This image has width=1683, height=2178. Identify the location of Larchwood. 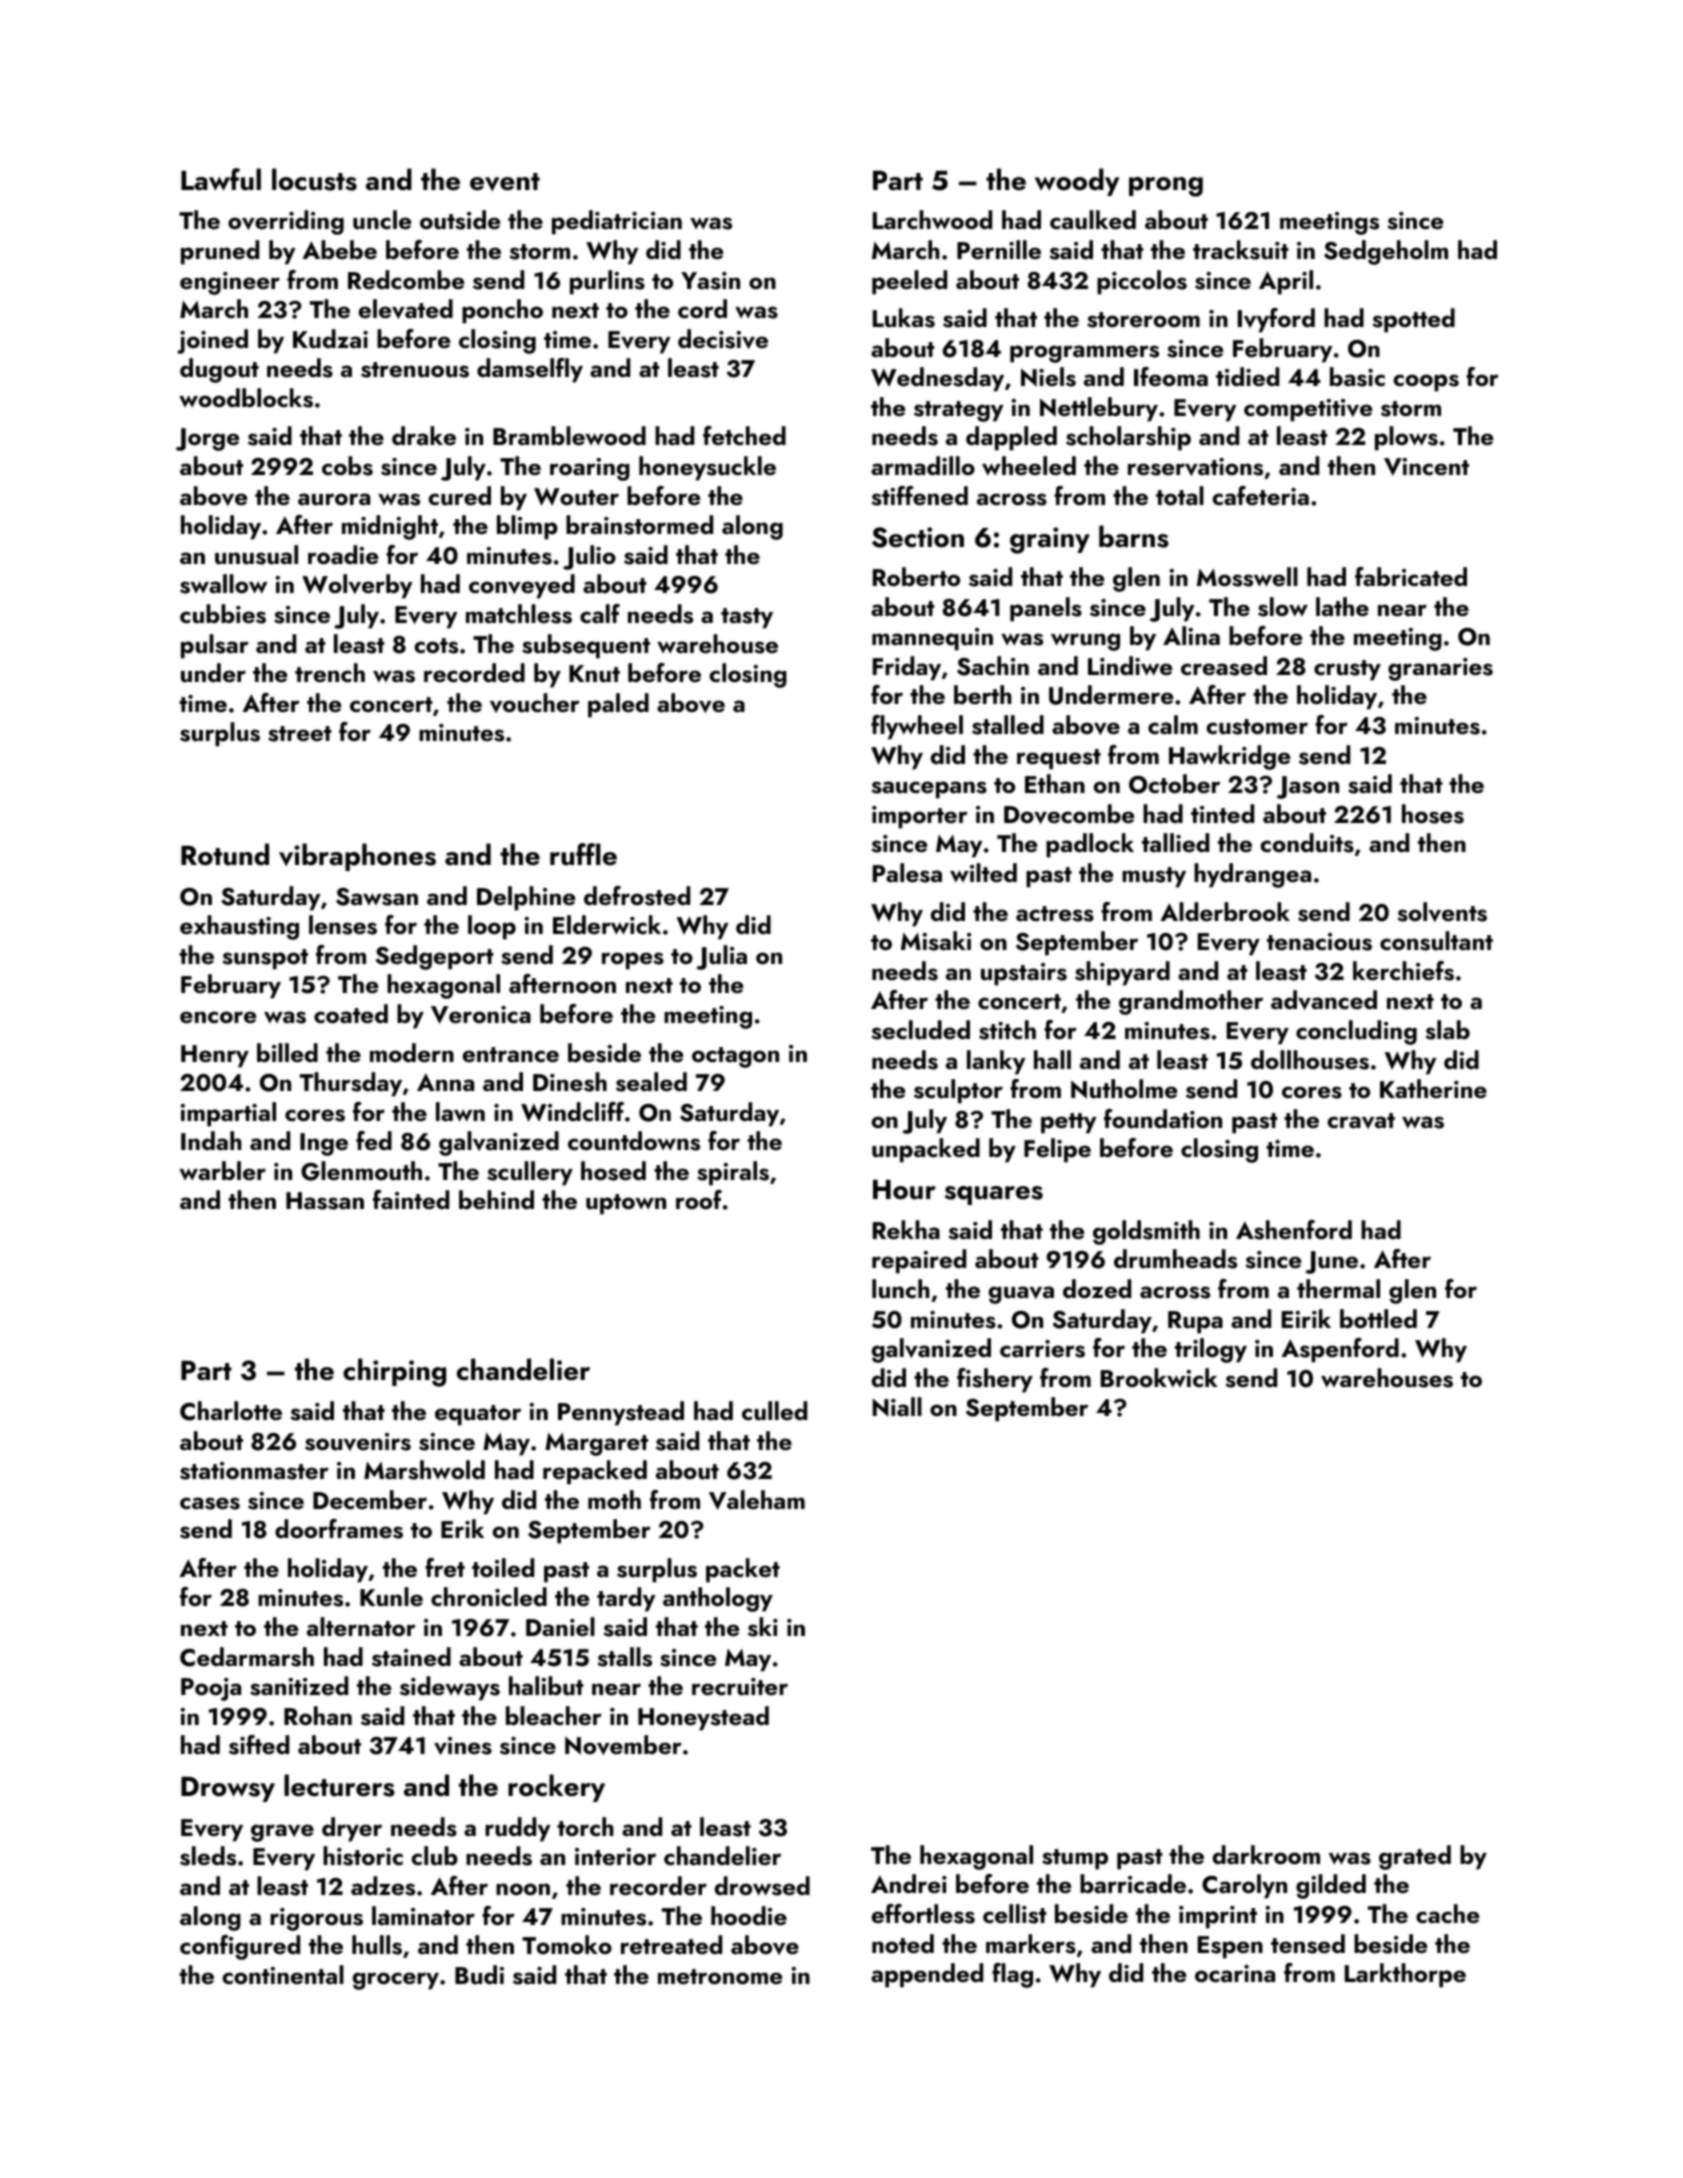
(932, 220).
